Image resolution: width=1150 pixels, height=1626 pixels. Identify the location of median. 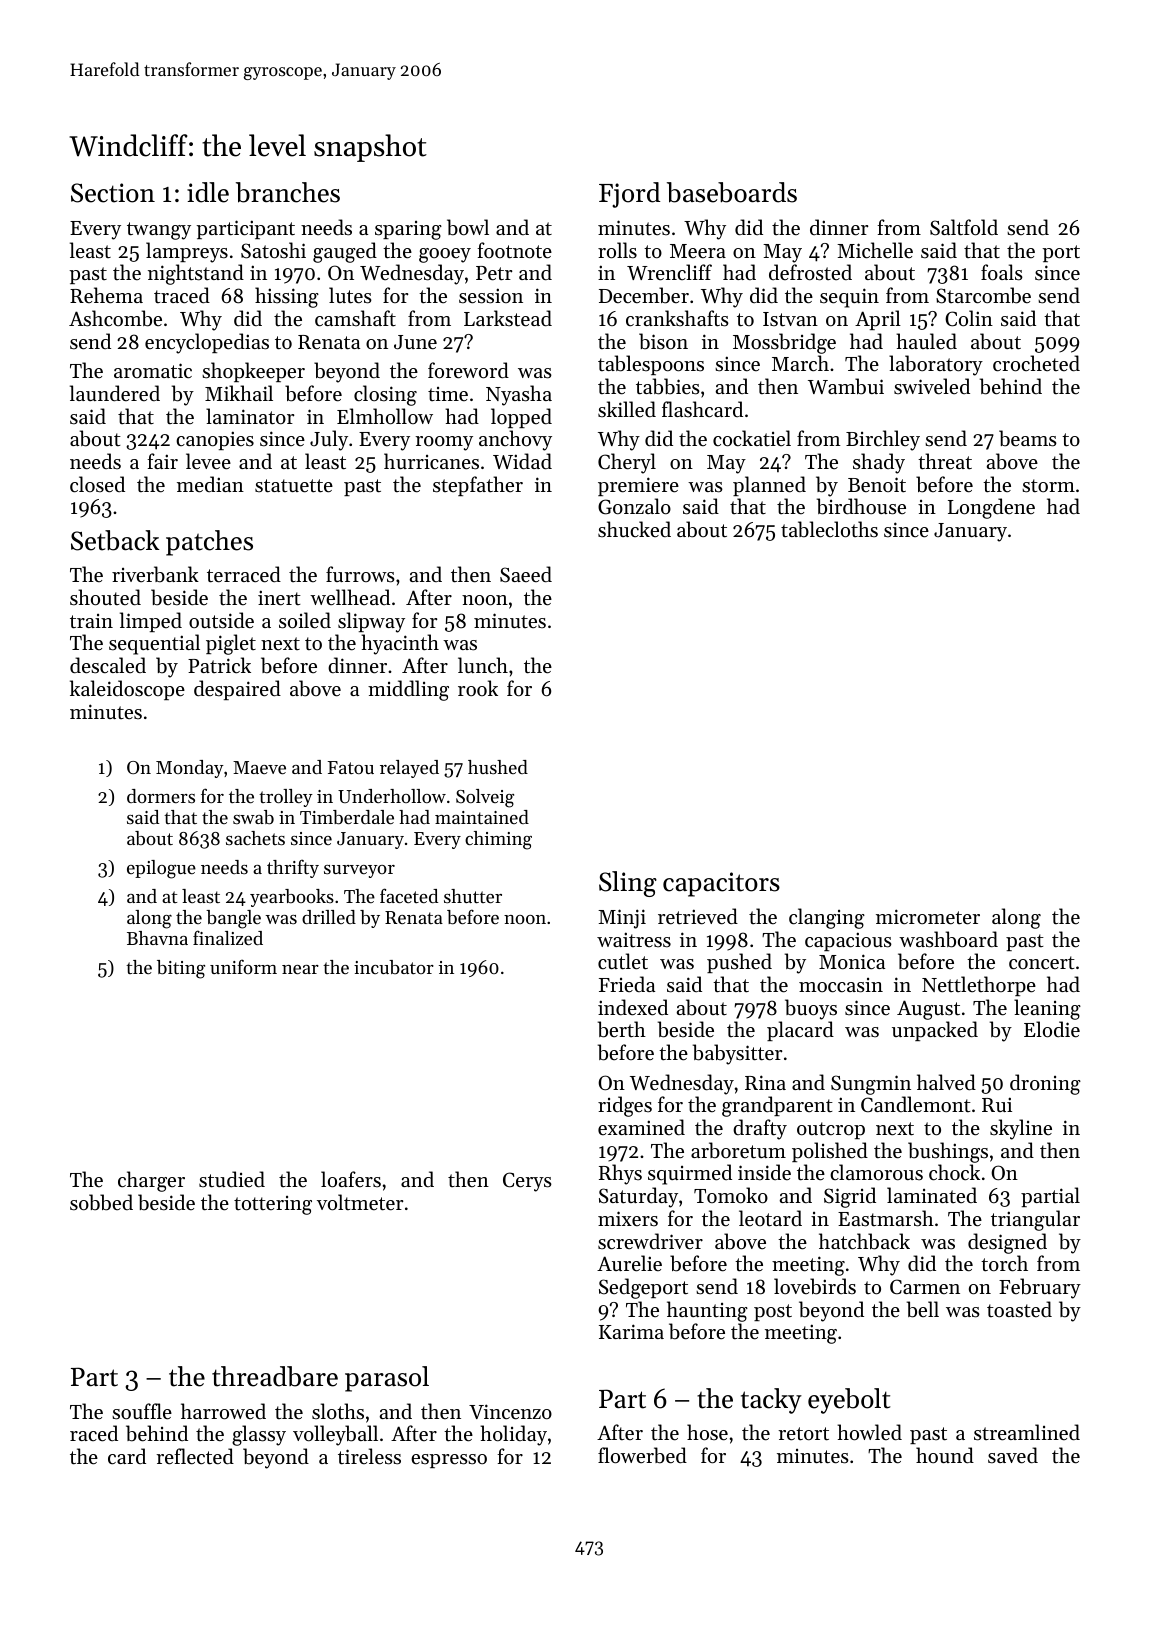
(210, 484).
